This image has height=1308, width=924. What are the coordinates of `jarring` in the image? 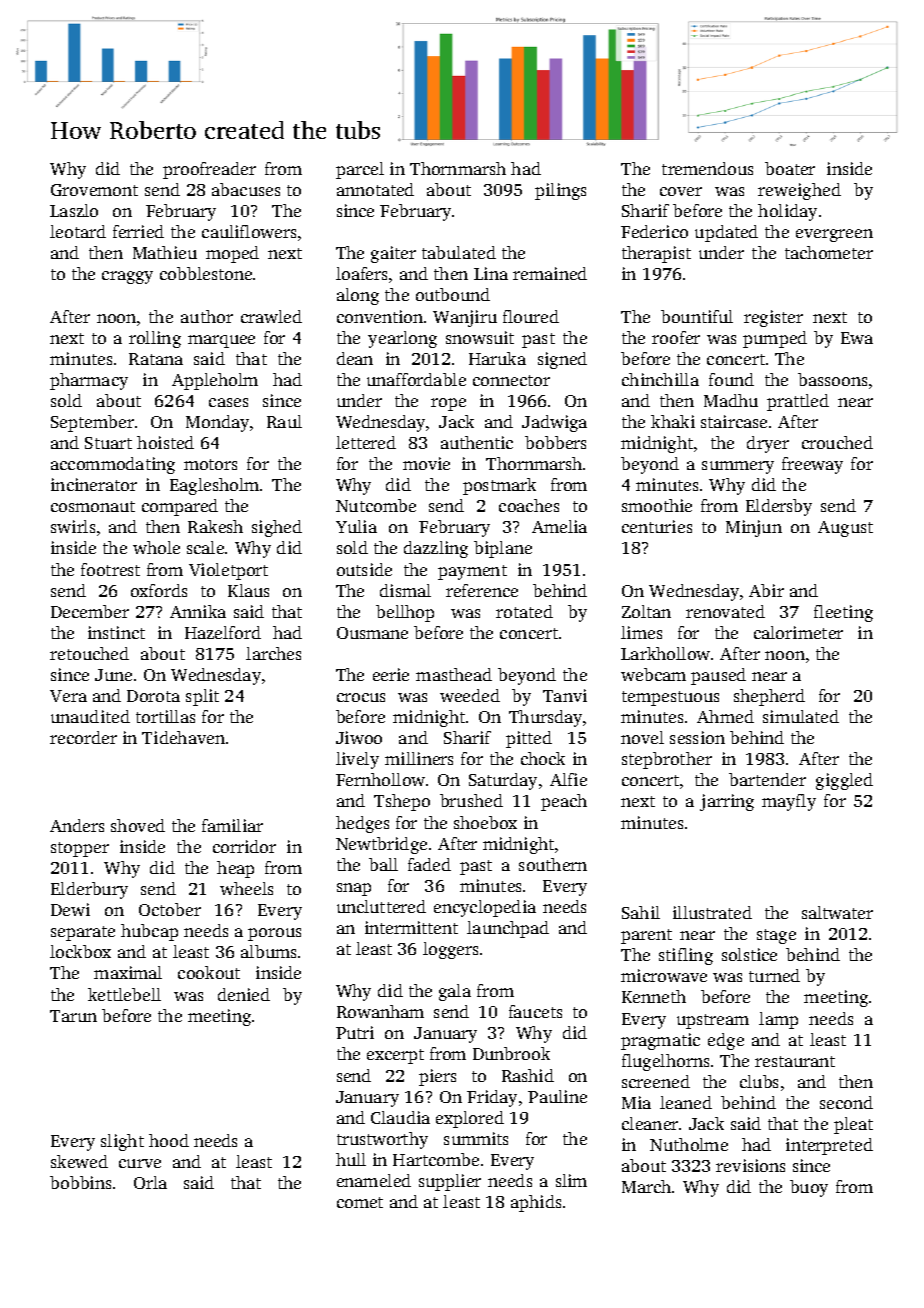 It's located at (727, 802).
